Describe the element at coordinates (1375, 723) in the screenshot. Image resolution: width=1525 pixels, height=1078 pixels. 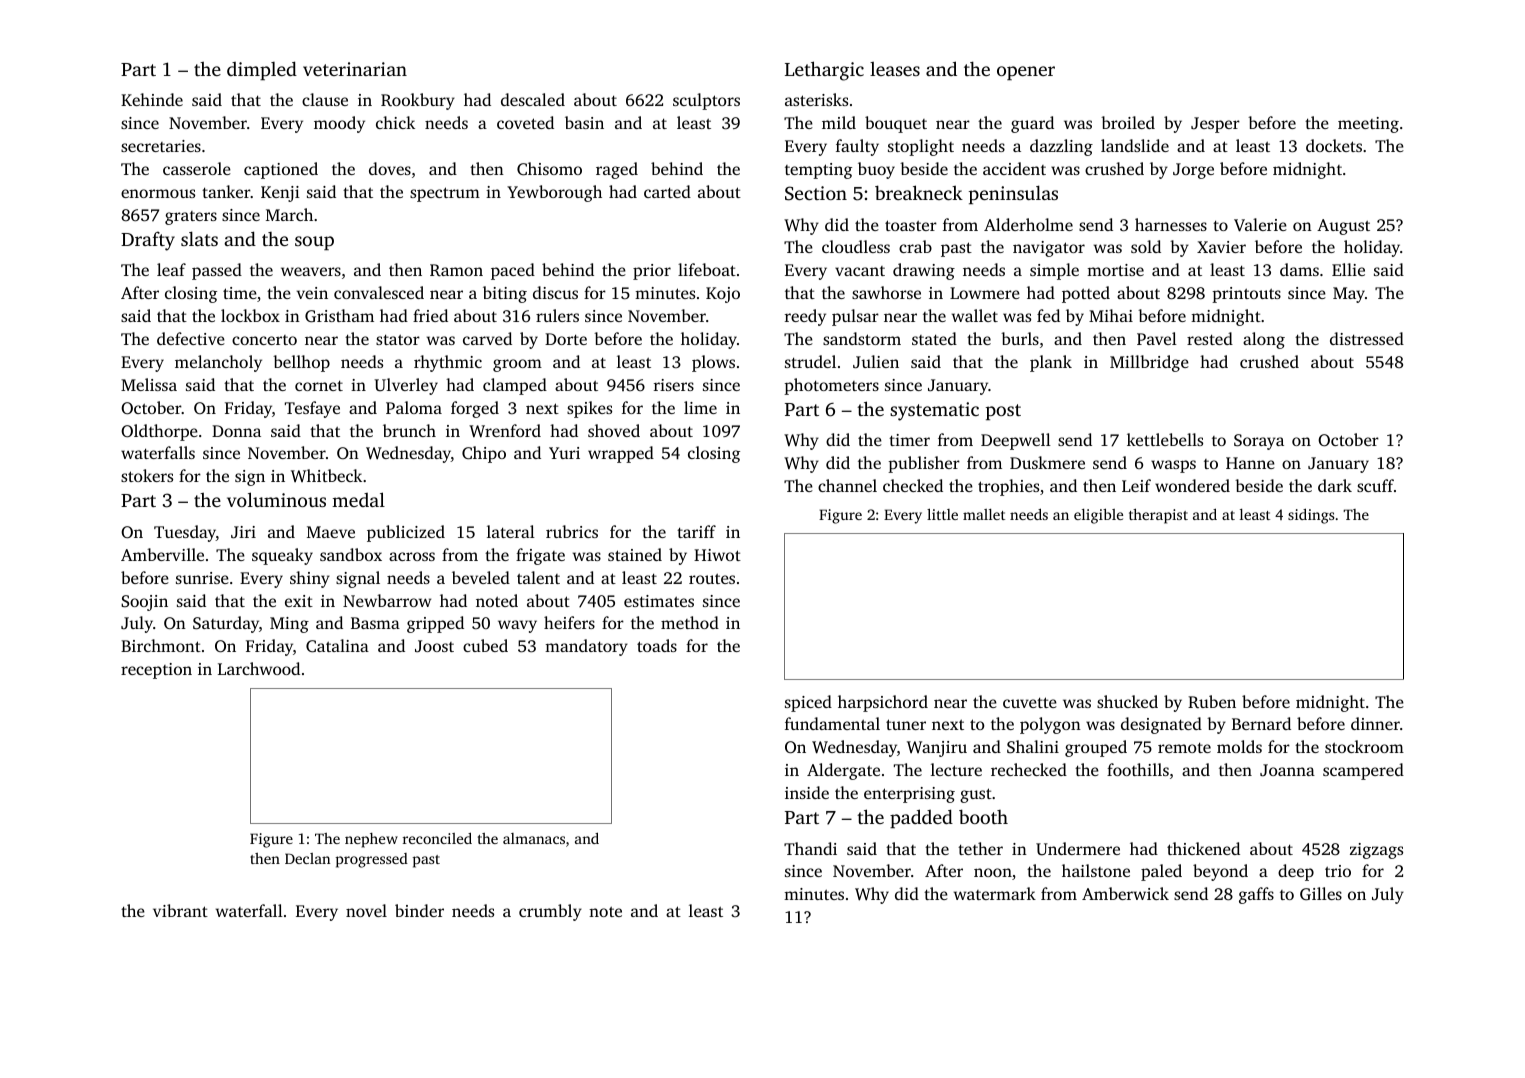
I see `dinner` at that location.
